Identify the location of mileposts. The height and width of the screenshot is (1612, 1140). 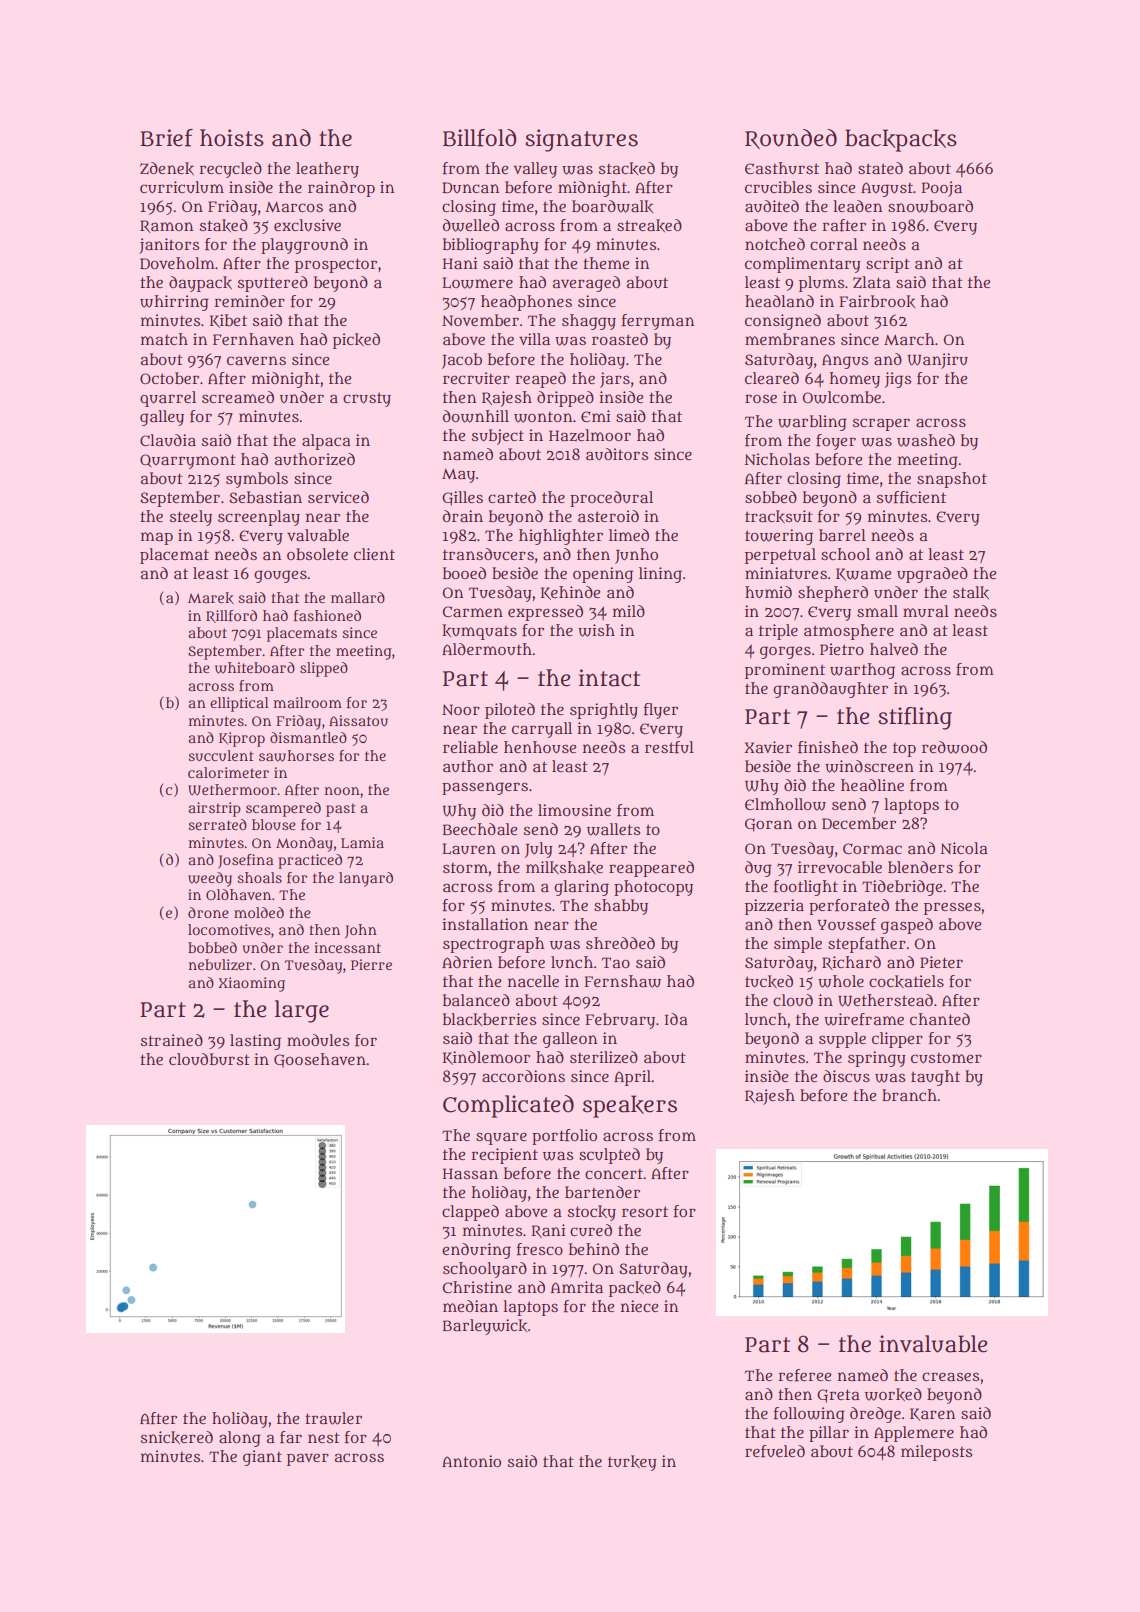
(936, 1453).
